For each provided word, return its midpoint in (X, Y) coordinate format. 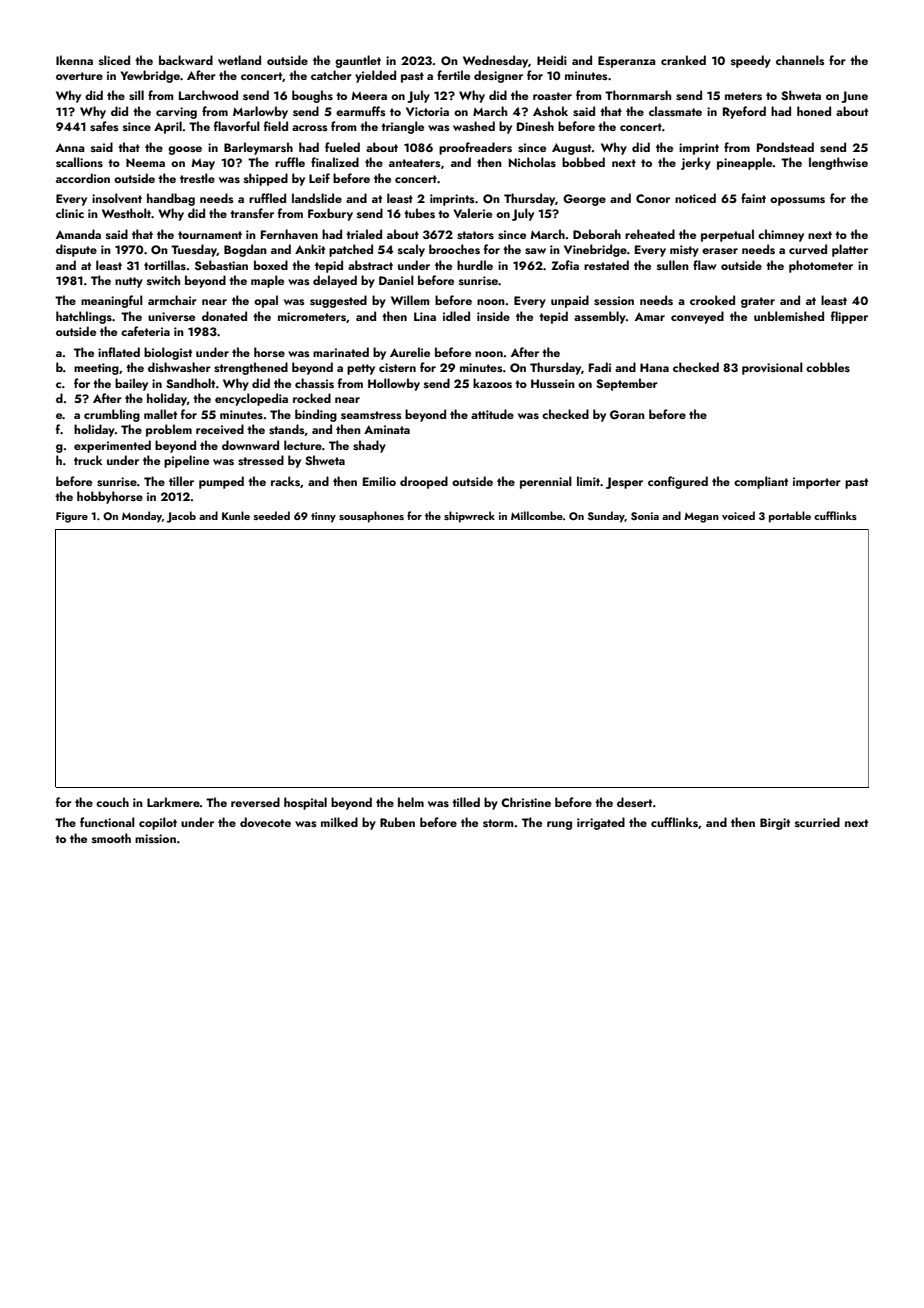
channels (800, 60)
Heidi (552, 60)
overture (79, 76)
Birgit (775, 824)
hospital (305, 803)
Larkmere (173, 802)
